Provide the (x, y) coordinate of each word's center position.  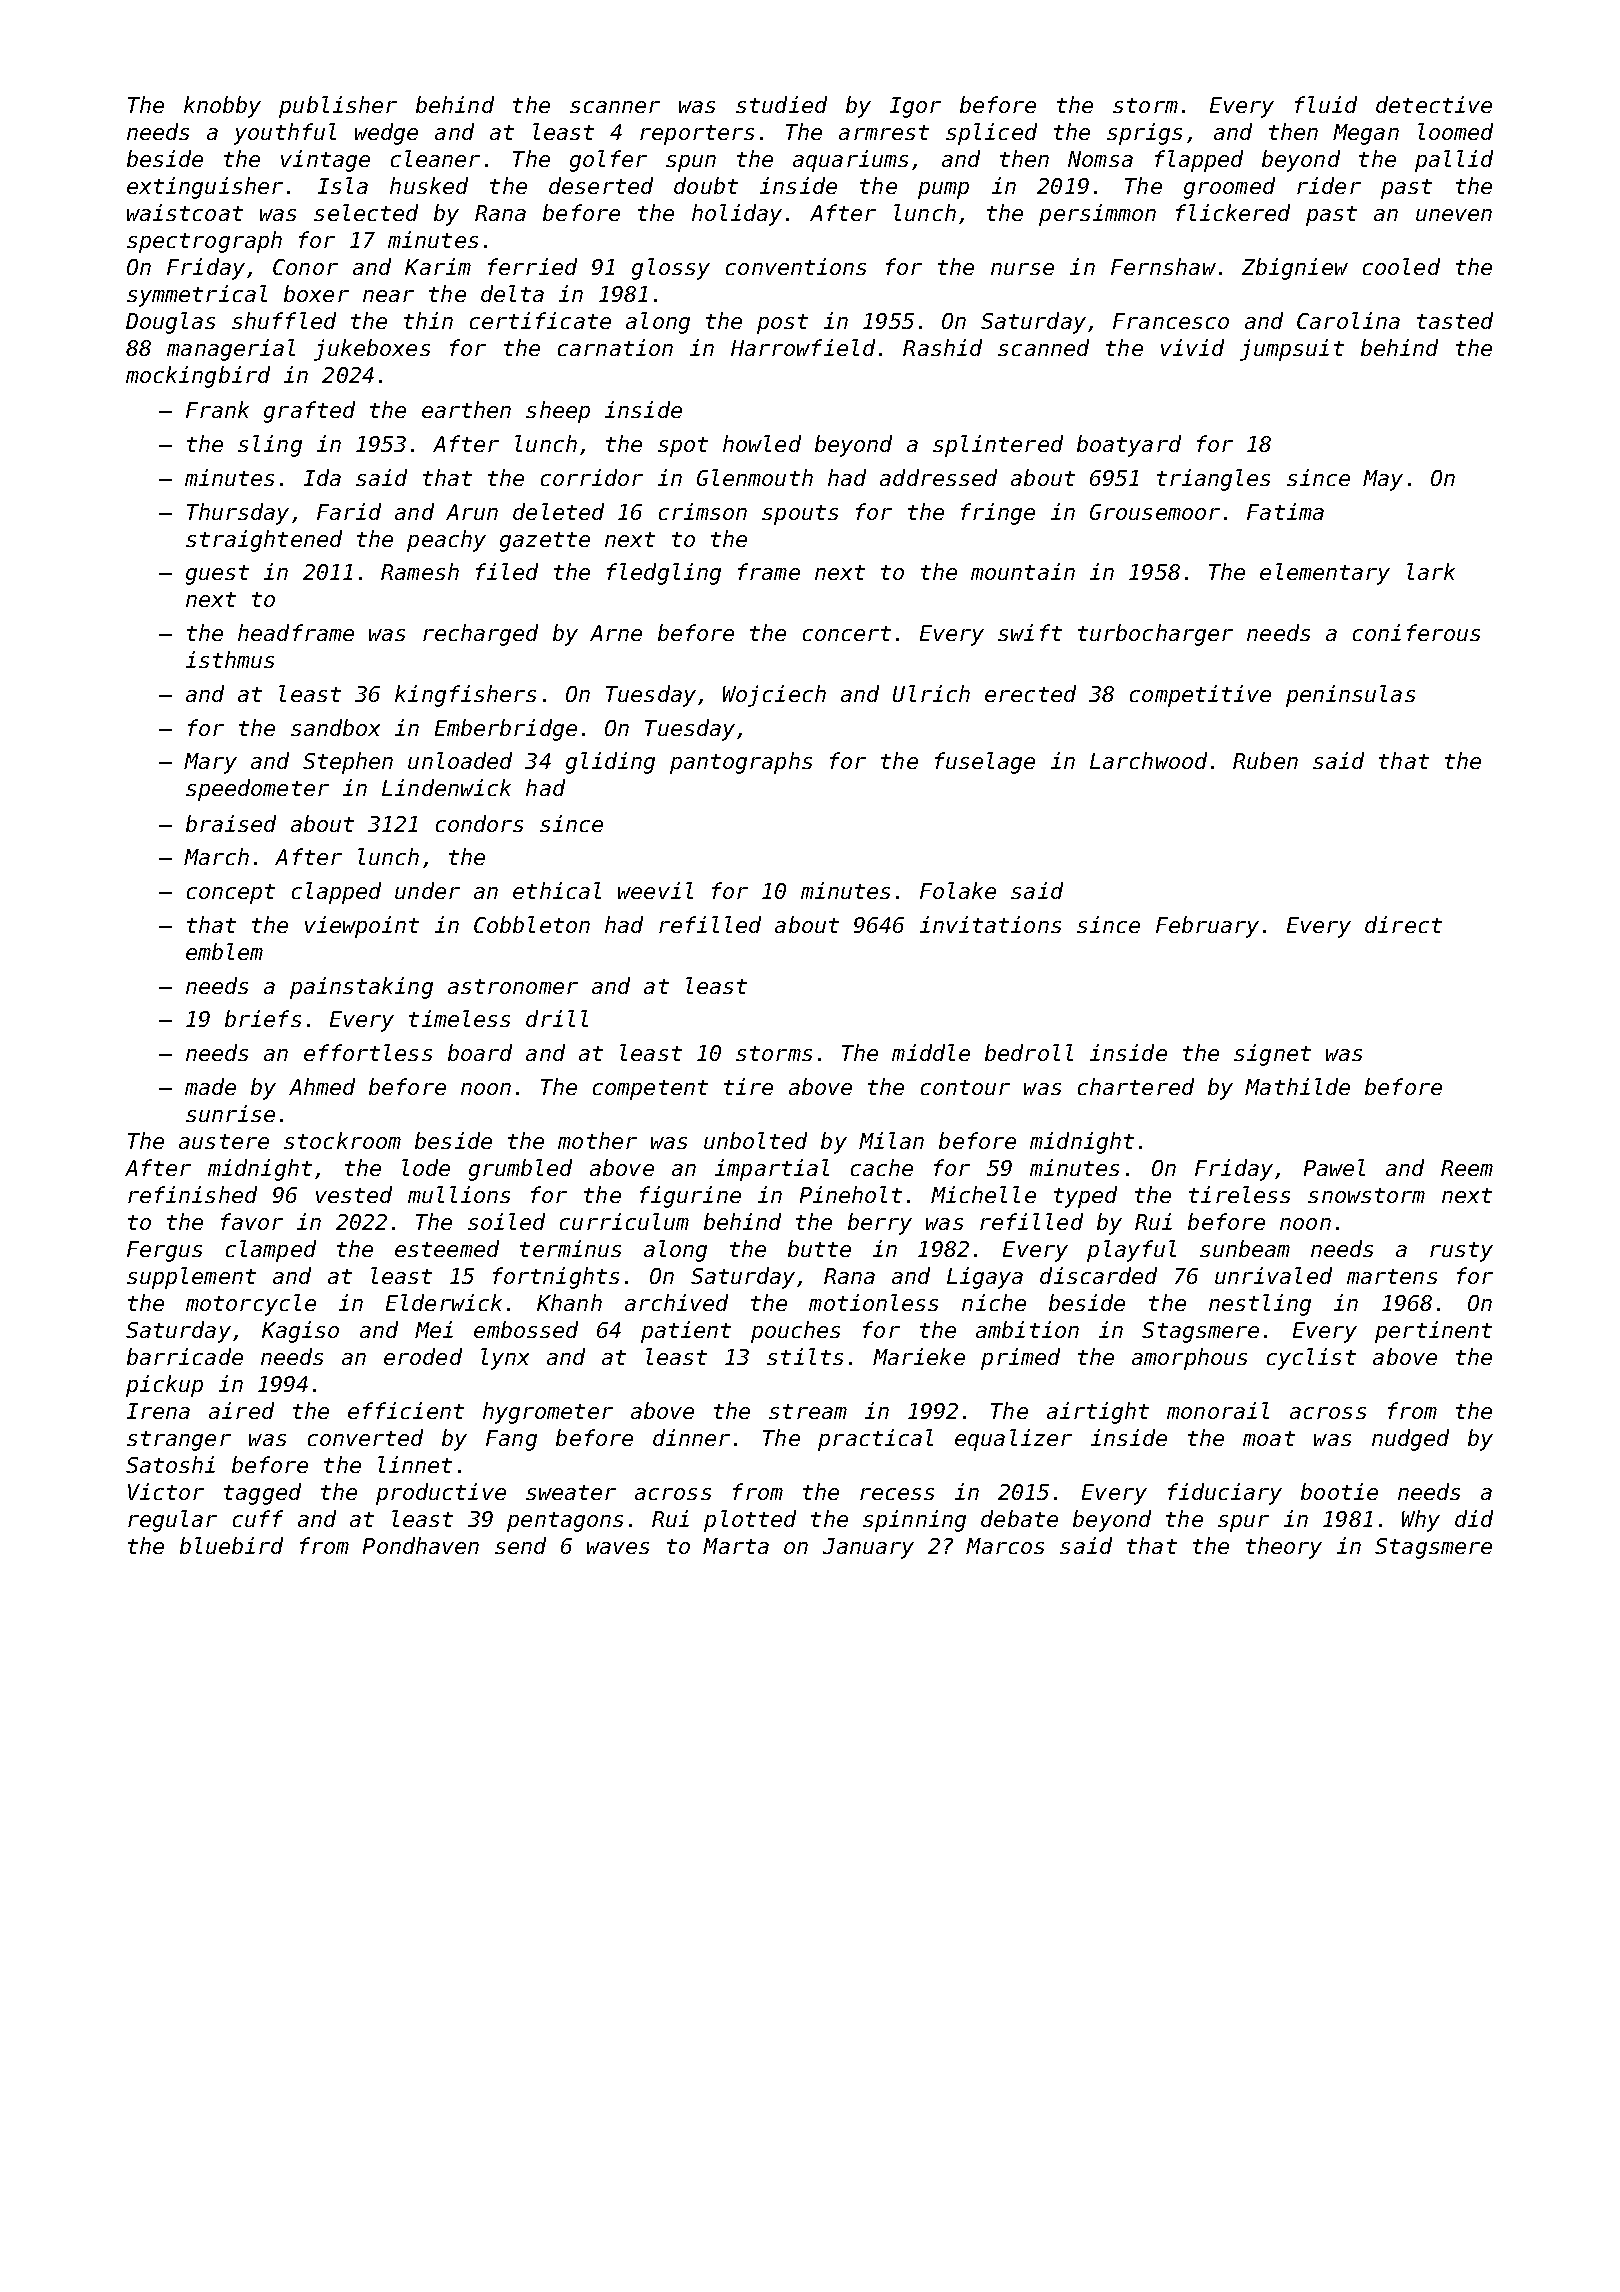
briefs (263, 1018)
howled (762, 443)
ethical (557, 890)
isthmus (230, 659)
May (1383, 480)
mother (597, 1140)
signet (1272, 1055)
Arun (472, 512)
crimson (703, 511)
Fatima (1285, 511)
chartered (1136, 1086)
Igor (915, 107)
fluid (1326, 104)
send (520, 1545)
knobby (222, 107)
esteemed (447, 1248)
